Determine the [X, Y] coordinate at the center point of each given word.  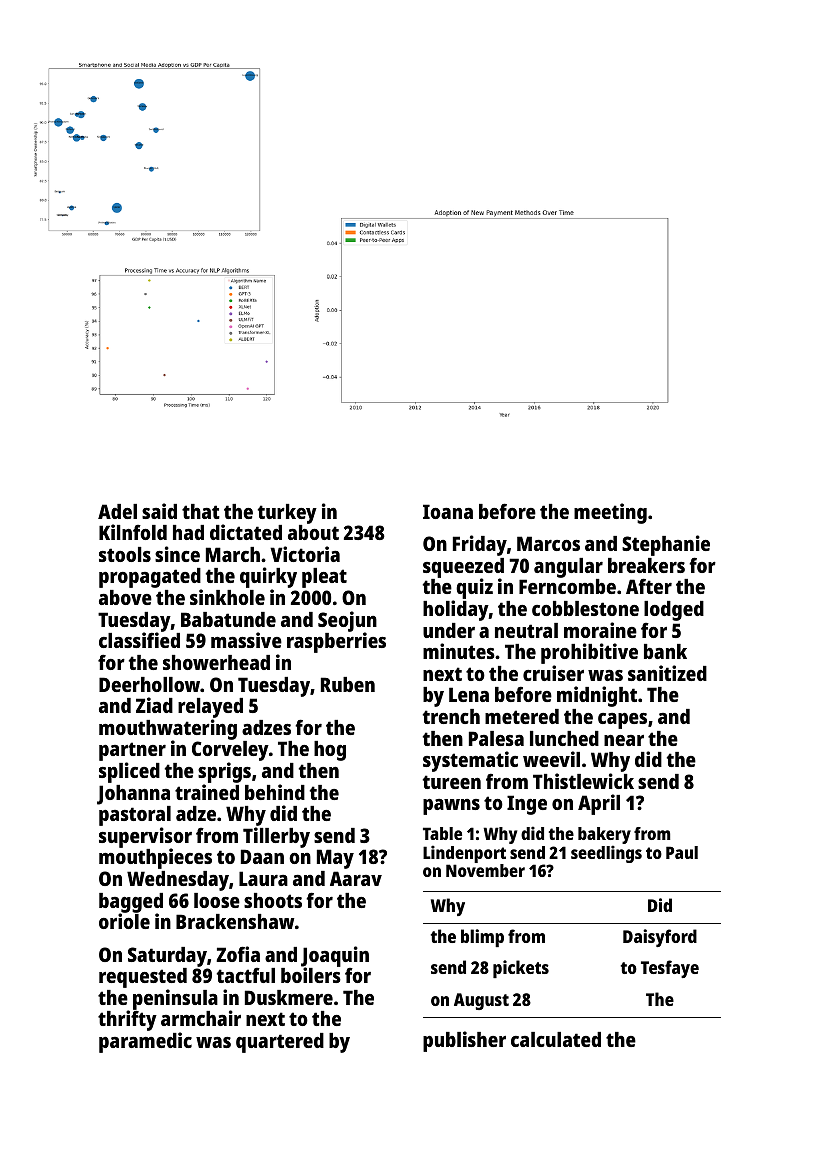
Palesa [496, 738]
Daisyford [660, 938]
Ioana [448, 511]
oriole [124, 921]
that [201, 511]
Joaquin [335, 957]
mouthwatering [168, 730]
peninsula [175, 1000]
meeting [610, 513]
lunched [564, 738]
